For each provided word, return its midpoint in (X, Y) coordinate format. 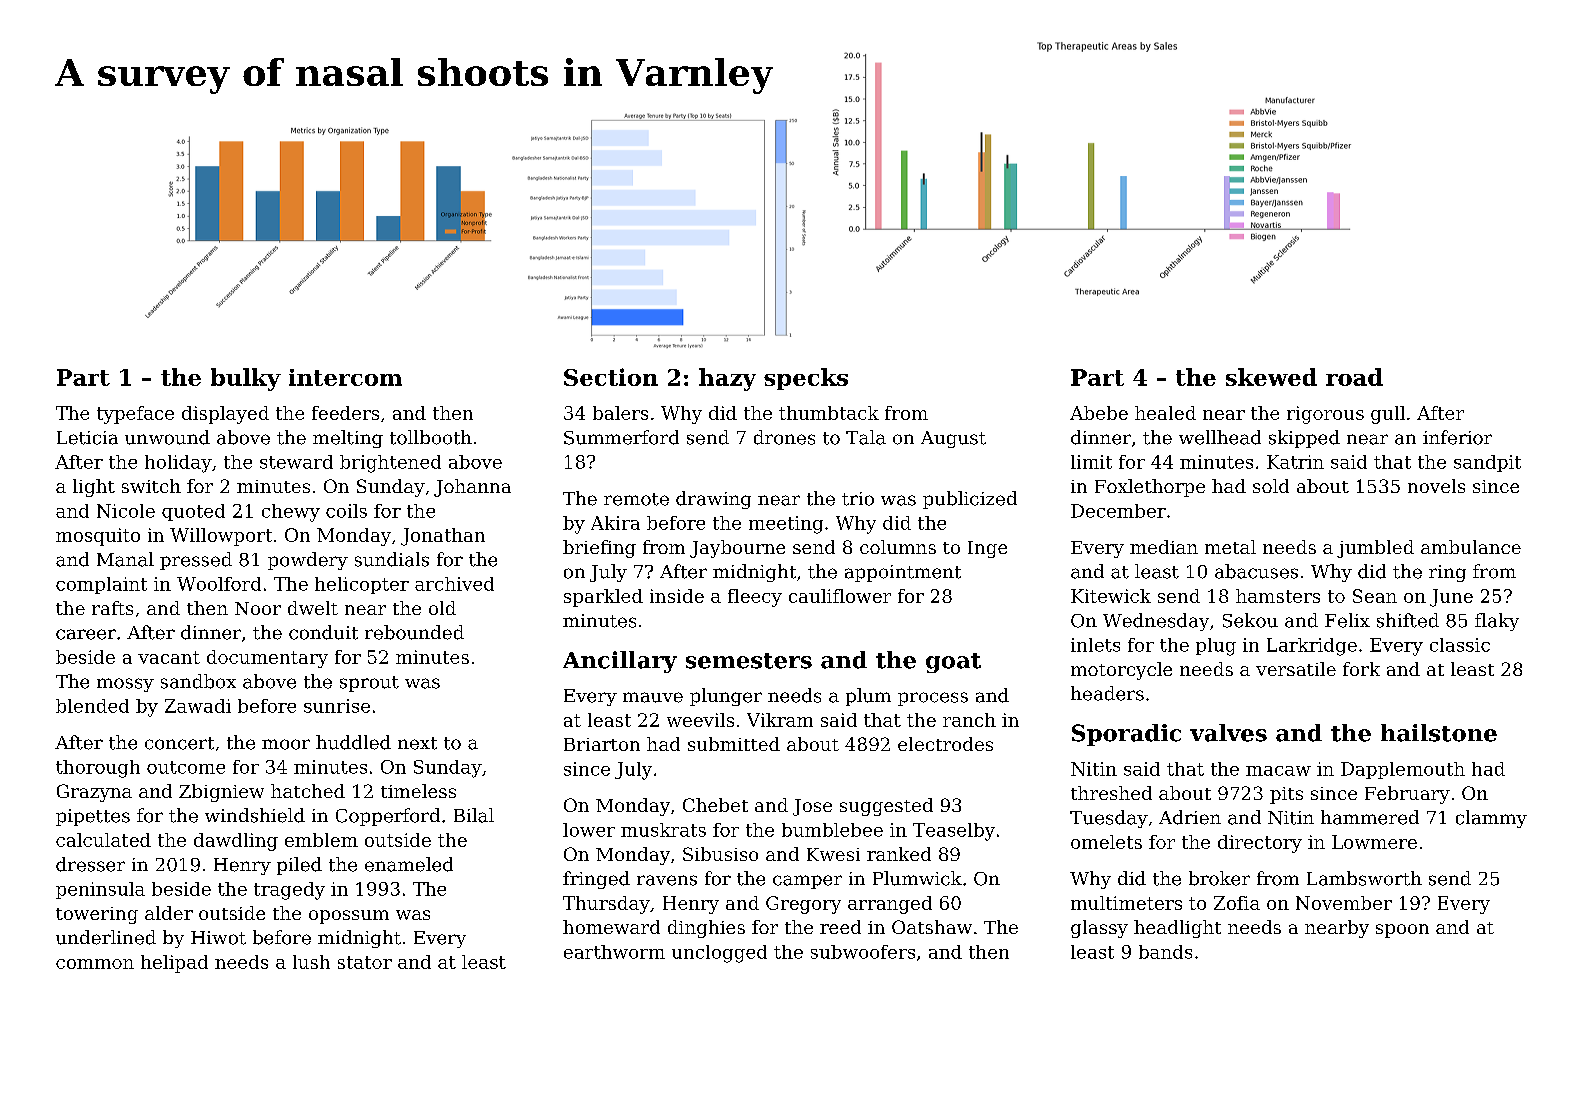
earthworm (614, 952)
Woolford (219, 584)
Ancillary (620, 662)
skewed (1271, 377)
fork (1361, 669)
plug (1216, 647)
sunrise (337, 706)
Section (611, 377)
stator (365, 962)
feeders (345, 413)
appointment (903, 573)
